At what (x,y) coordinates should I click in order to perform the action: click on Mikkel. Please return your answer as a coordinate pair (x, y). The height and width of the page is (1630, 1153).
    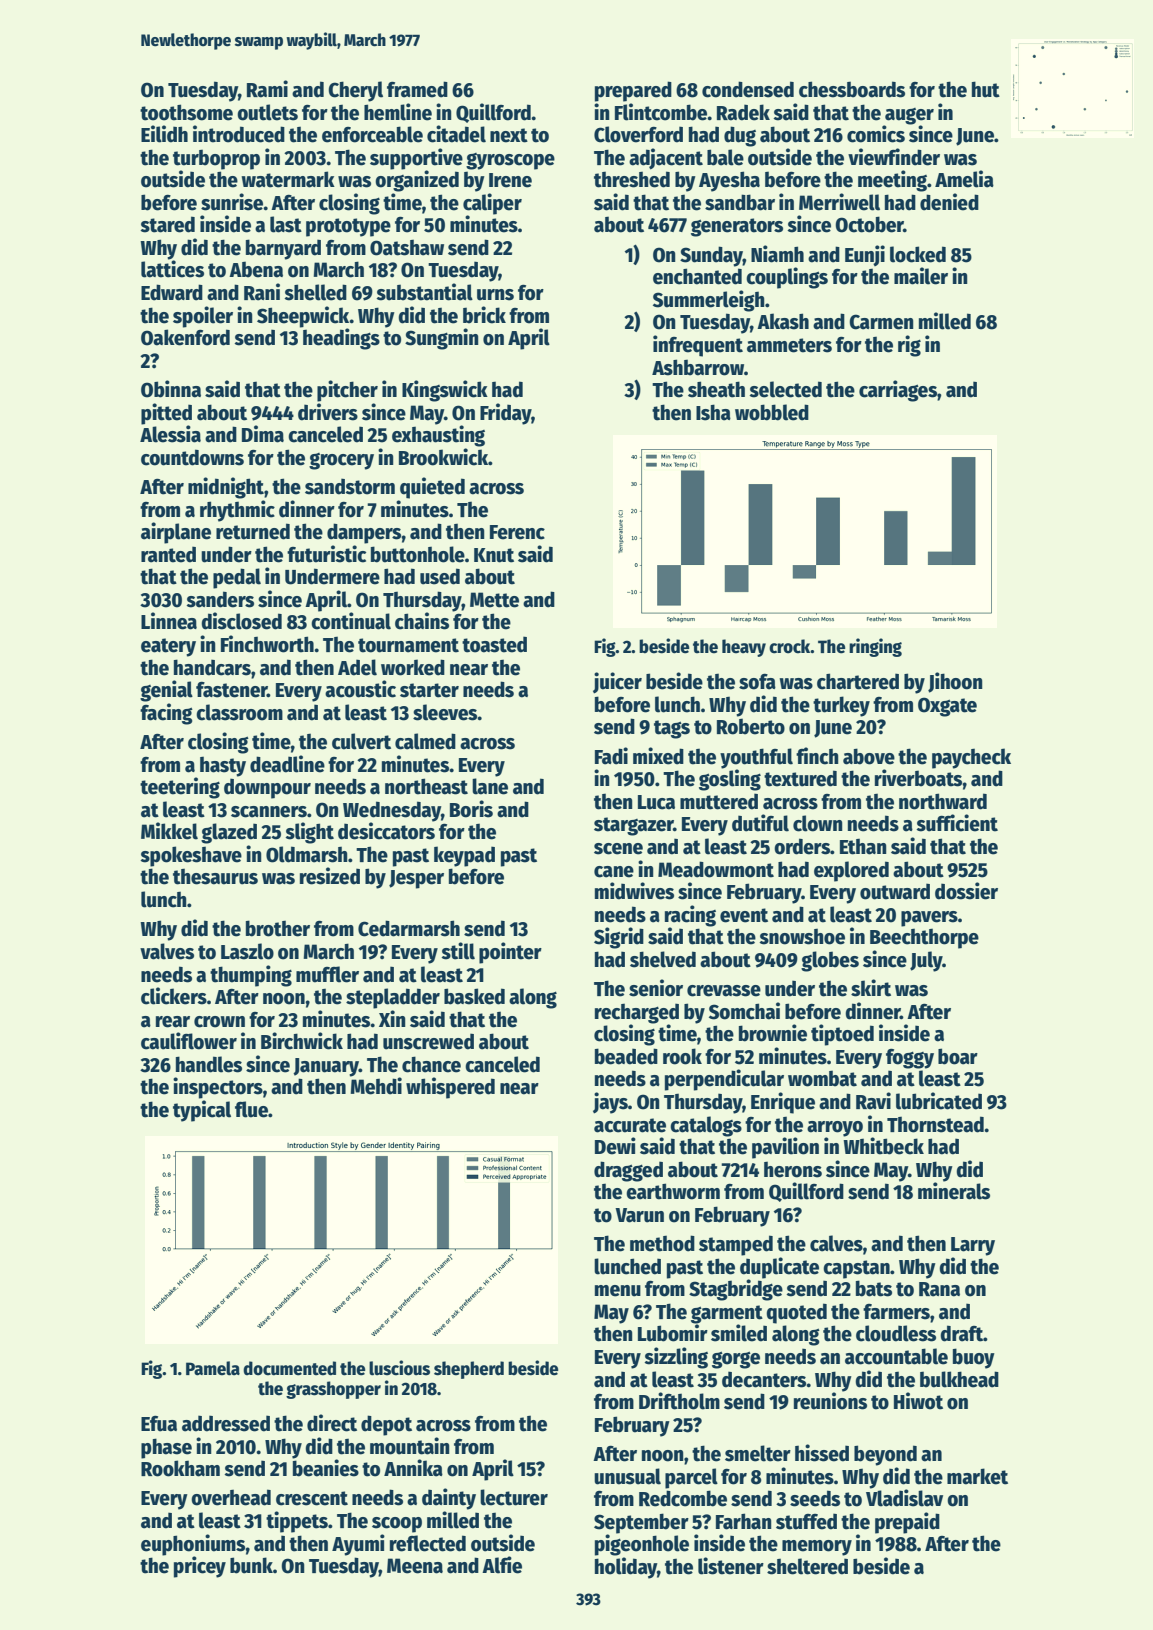
    Looking at the image, I should click on (169, 831).
